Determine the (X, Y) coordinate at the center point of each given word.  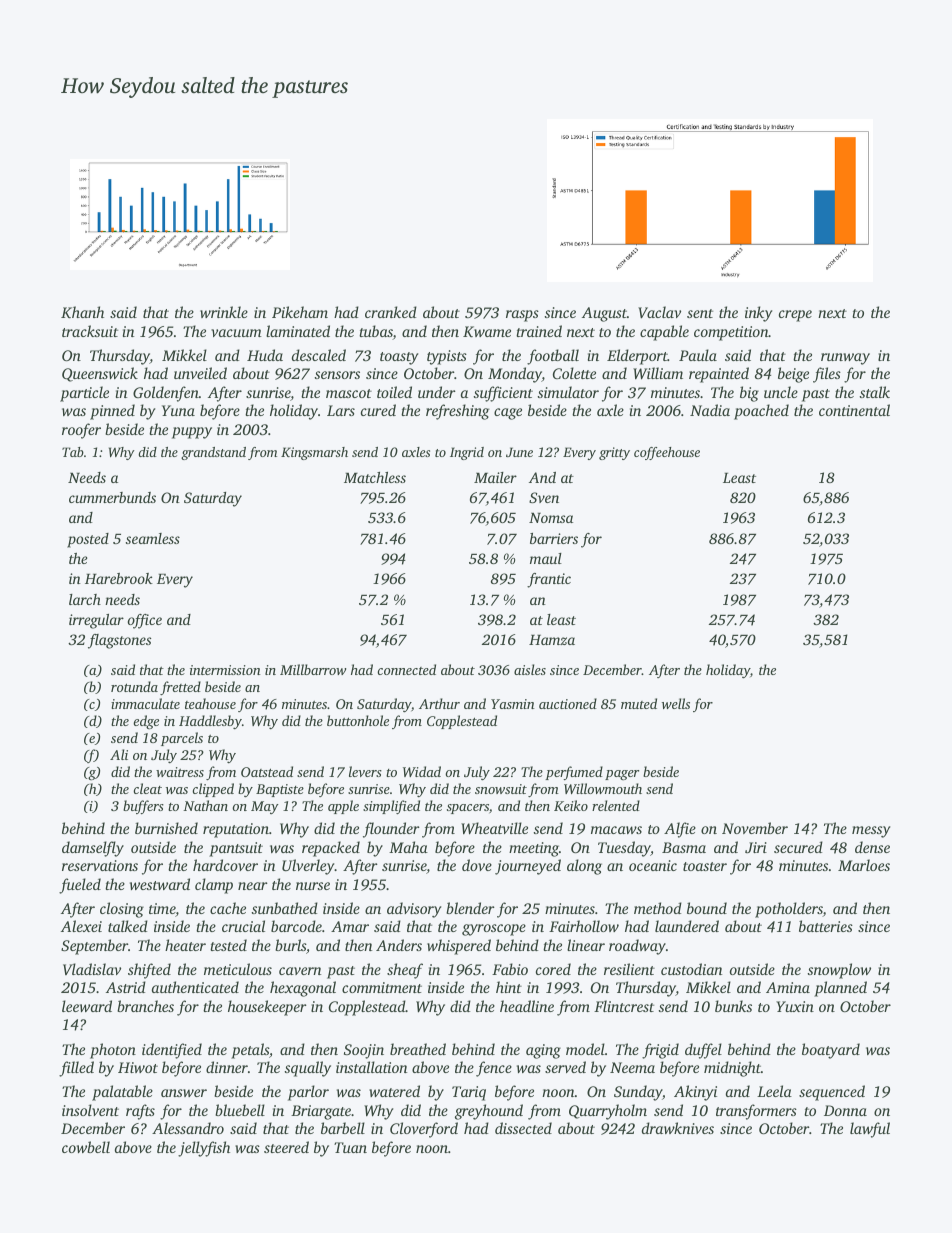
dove (477, 865)
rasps (522, 316)
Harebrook (119, 578)
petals (250, 1051)
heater (185, 945)
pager (622, 775)
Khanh (82, 312)
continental (854, 410)
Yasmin (513, 704)
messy (871, 832)
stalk (874, 392)
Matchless (375, 477)
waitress (180, 772)
